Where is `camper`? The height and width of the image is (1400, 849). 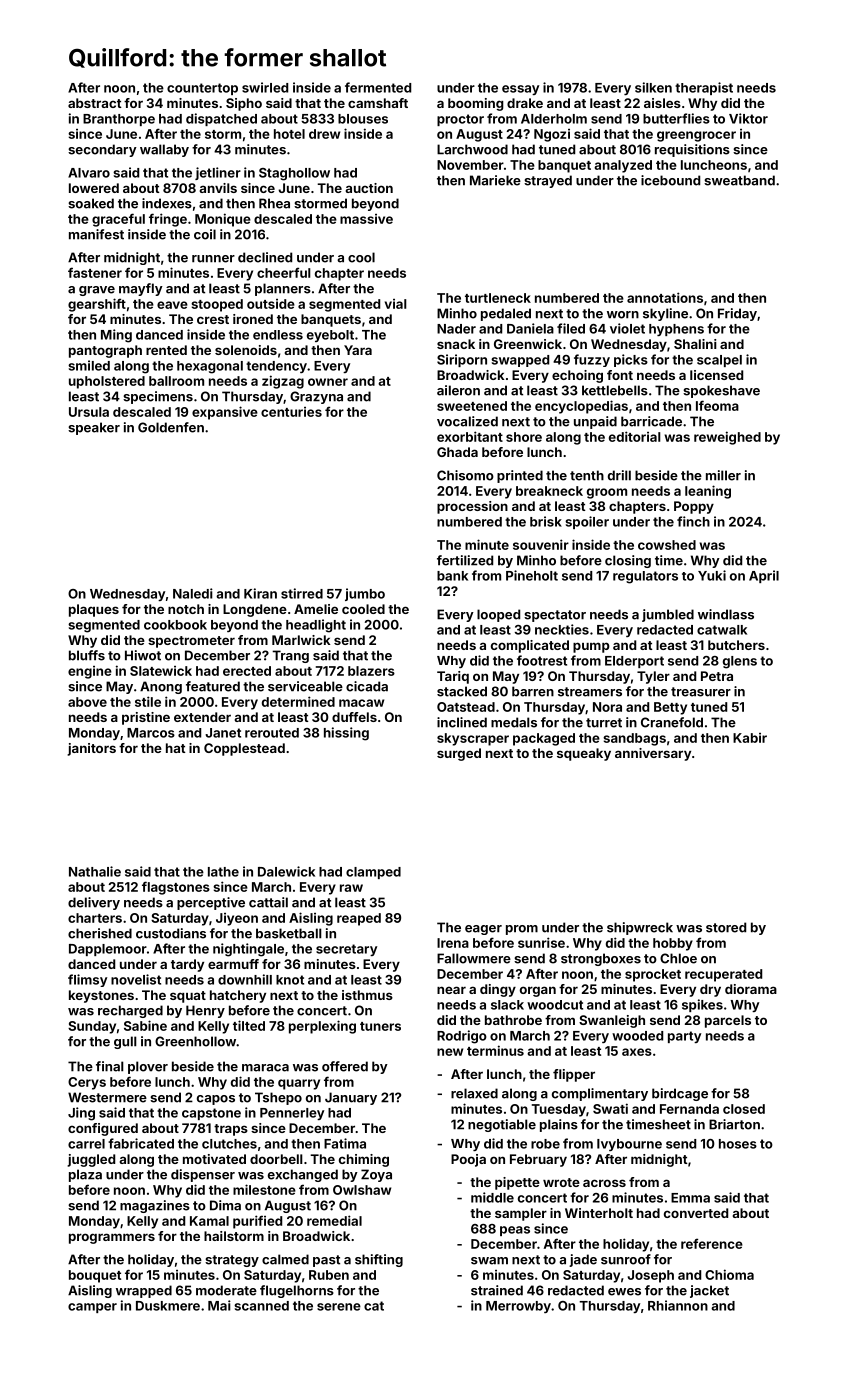 camper is located at coordinates (92, 1308).
